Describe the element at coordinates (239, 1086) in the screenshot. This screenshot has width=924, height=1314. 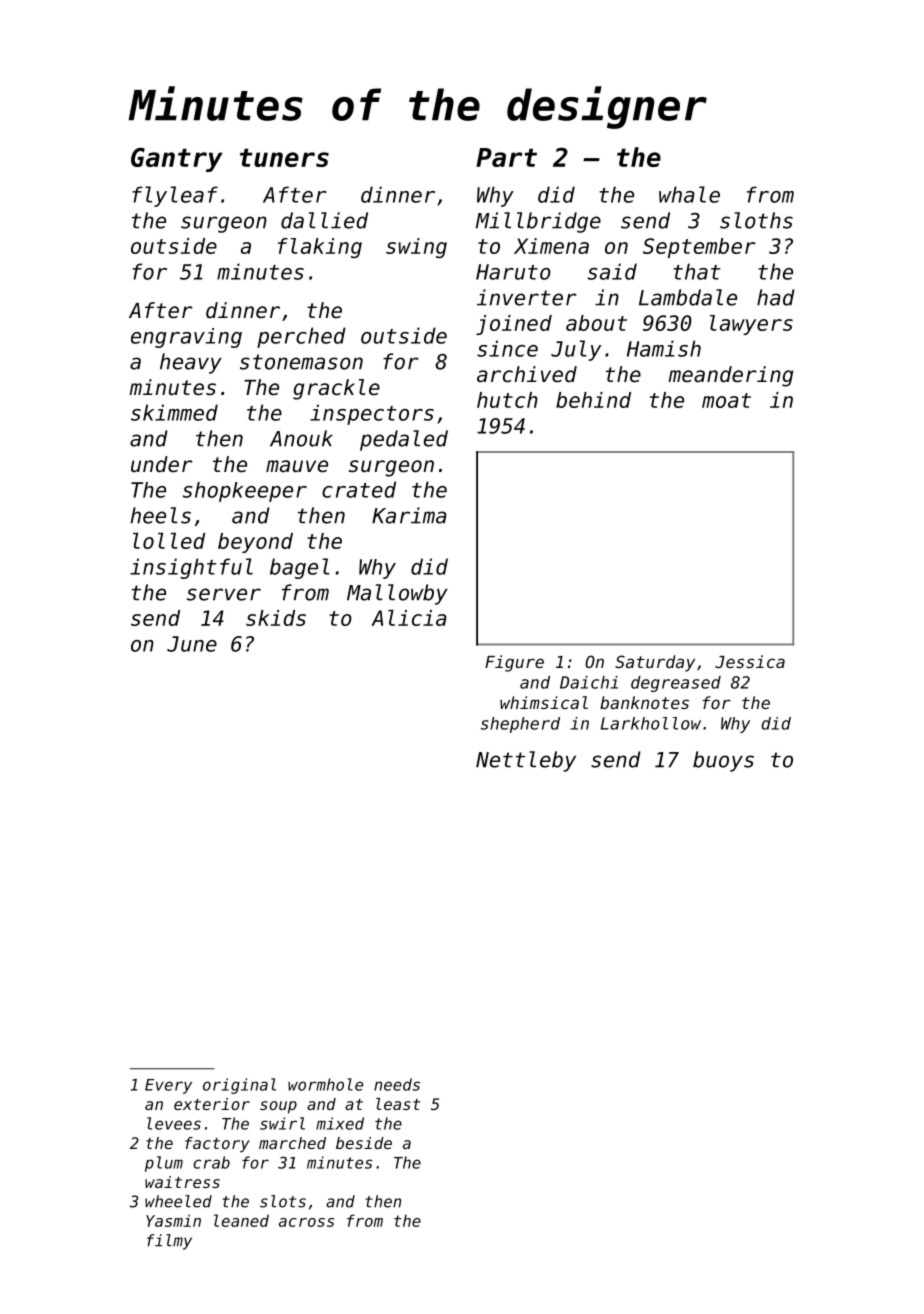
I see `original` at that location.
